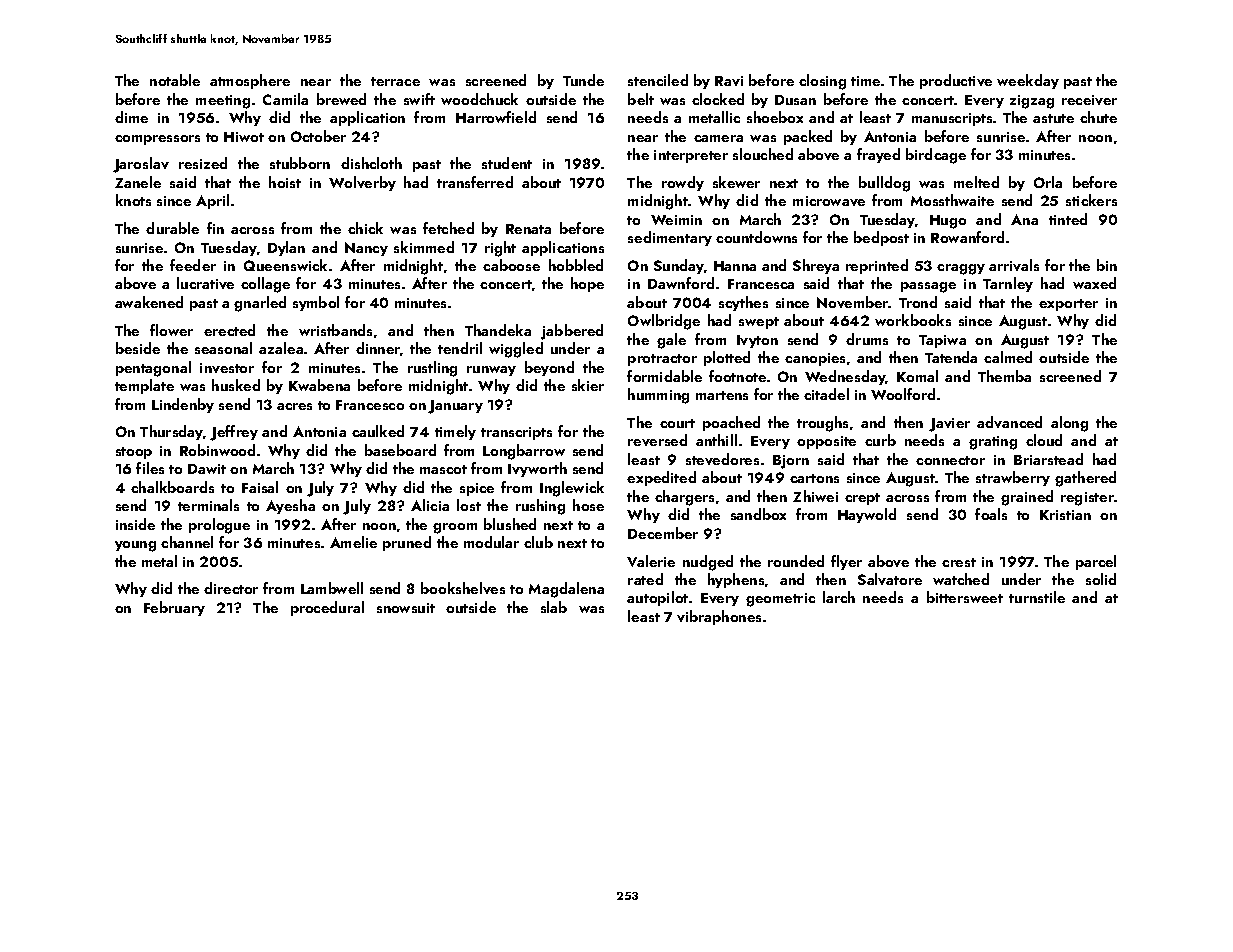 The width and height of the screenshot is (1233, 952). I want to click on parcel, so click(1096, 562).
